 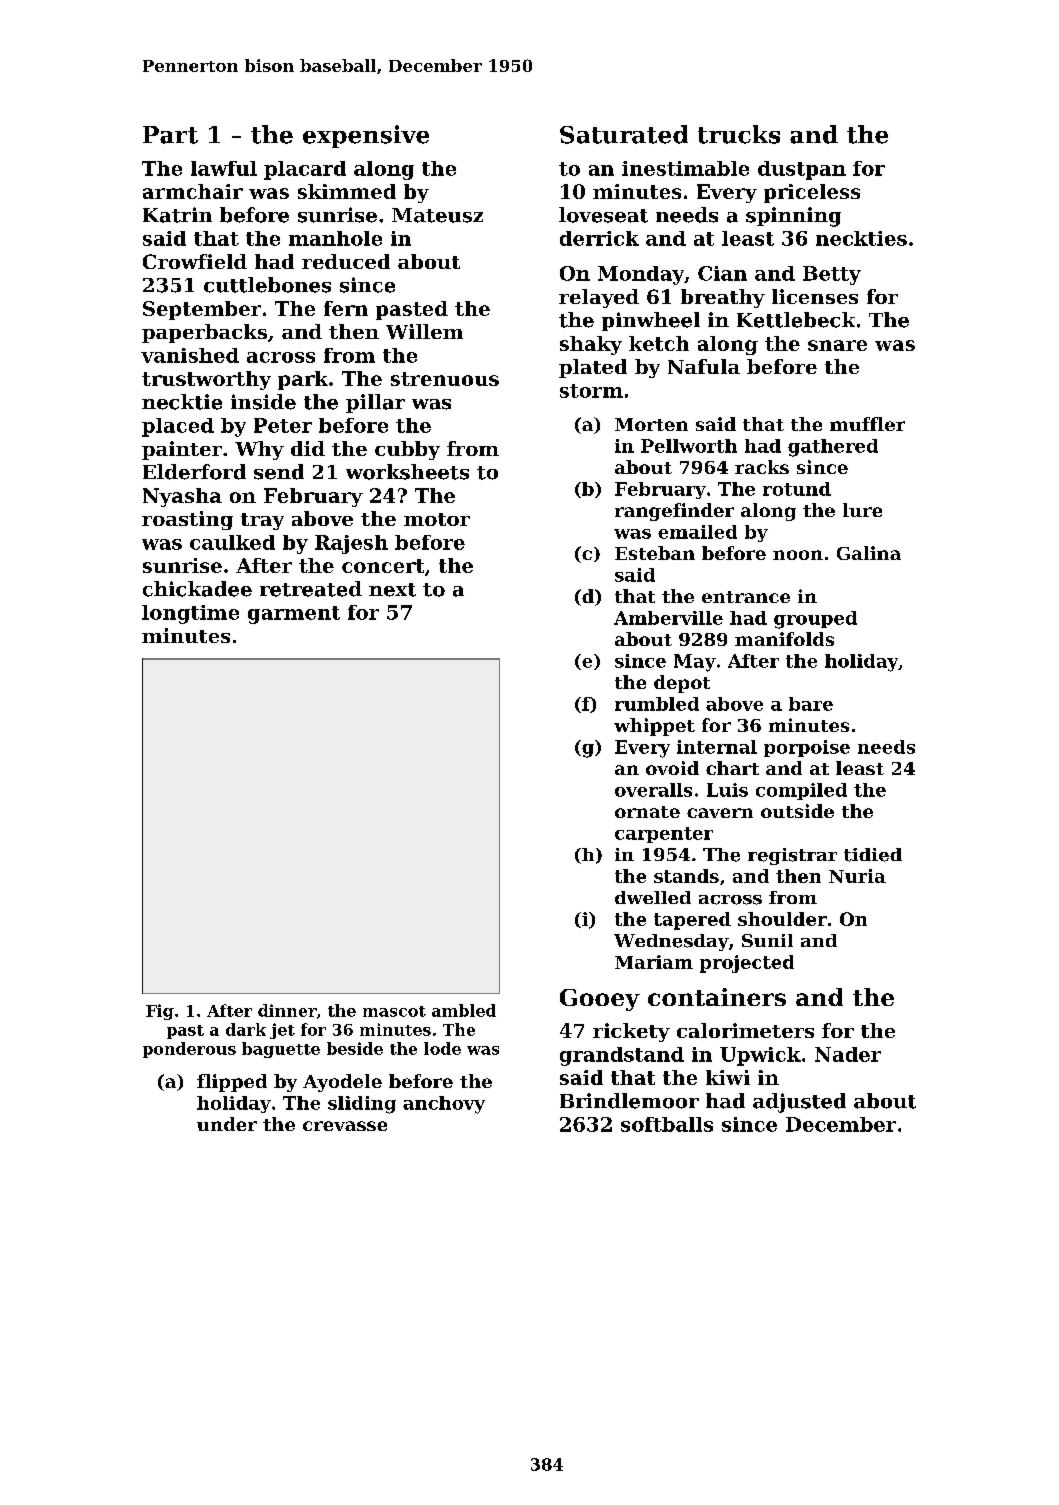 What do you see at coordinates (802, 170) in the page?
I see `dustpan` at bounding box center [802, 170].
